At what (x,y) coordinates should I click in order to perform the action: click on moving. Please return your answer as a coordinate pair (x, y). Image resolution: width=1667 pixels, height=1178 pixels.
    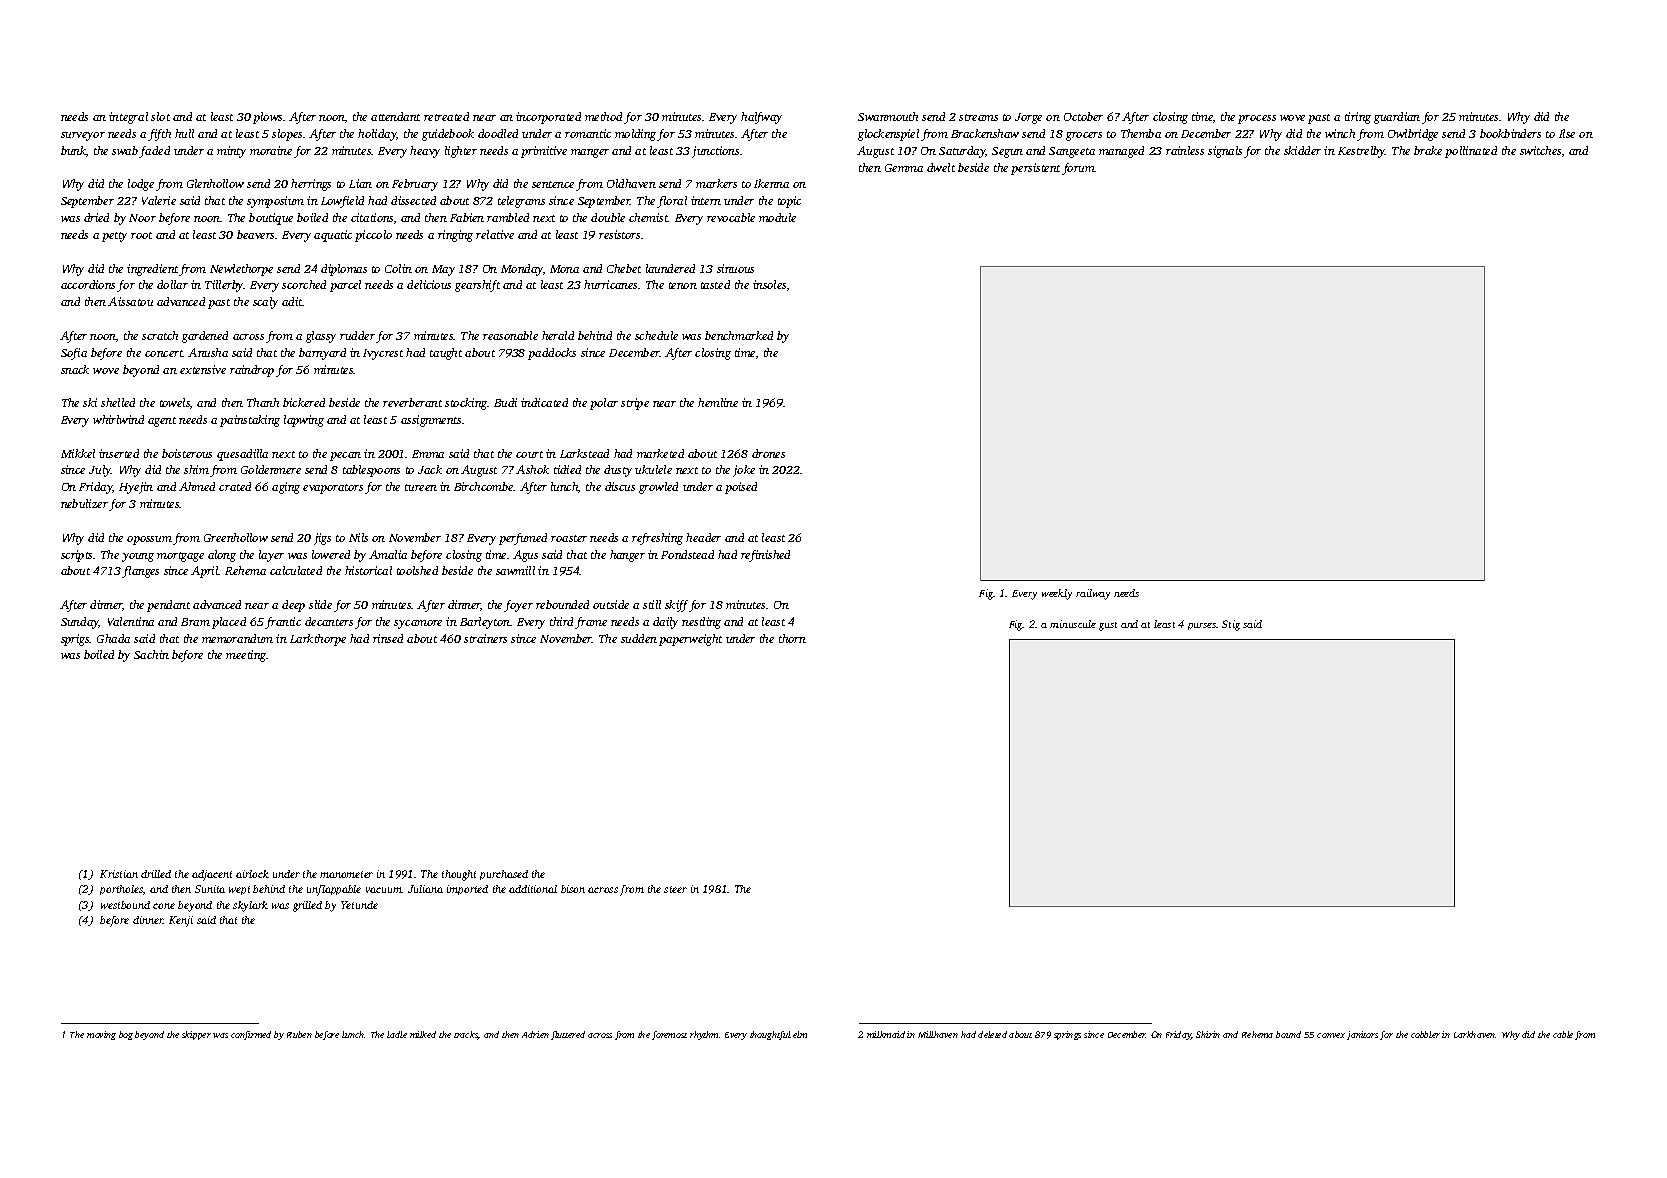
    Looking at the image, I should click on (101, 1035).
